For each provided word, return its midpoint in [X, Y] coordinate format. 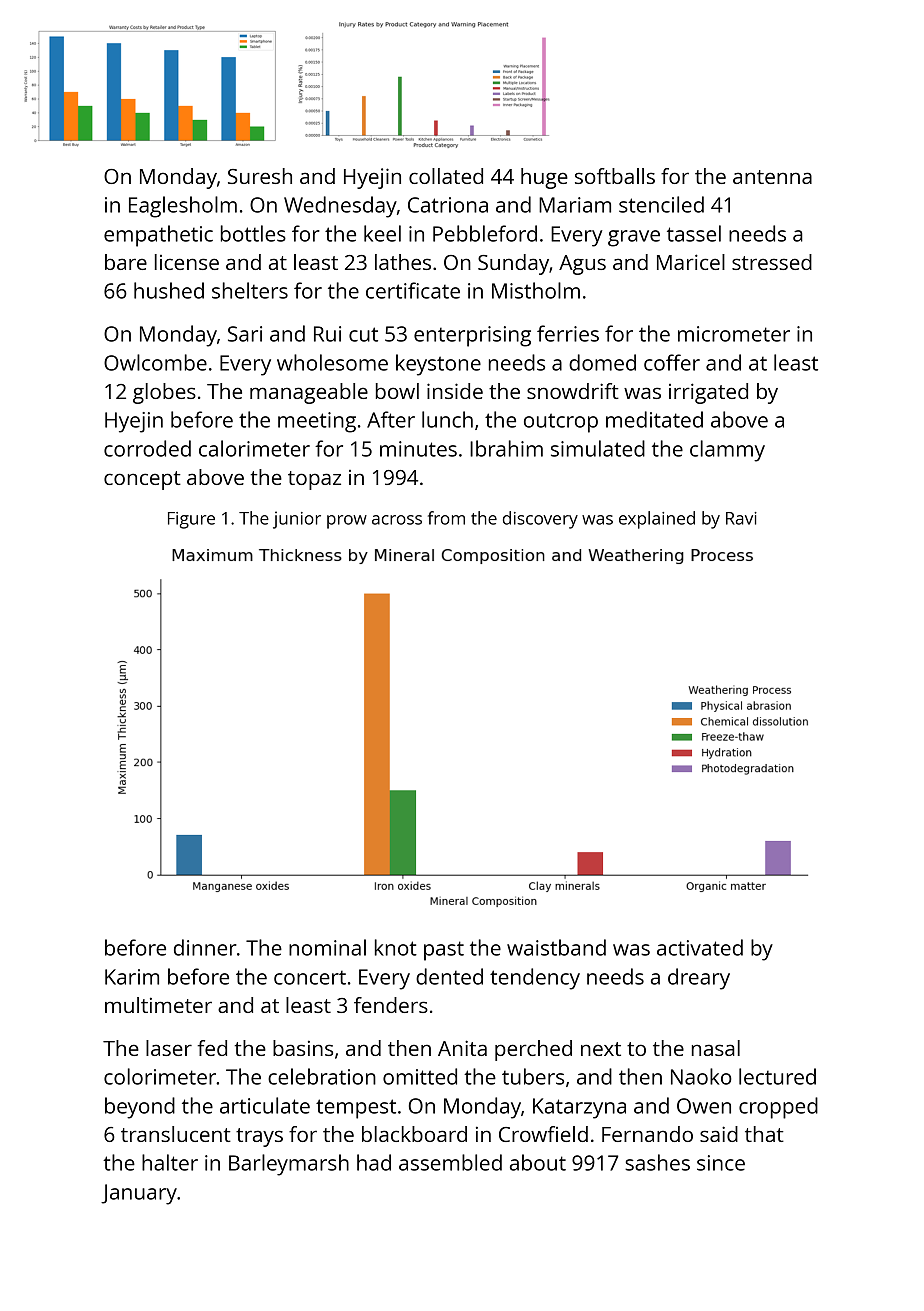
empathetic [158, 236]
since [721, 1163]
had [374, 1162]
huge [544, 178]
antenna [772, 177]
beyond [140, 1108]
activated [700, 947]
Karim [132, 977]
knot [396, 947]
